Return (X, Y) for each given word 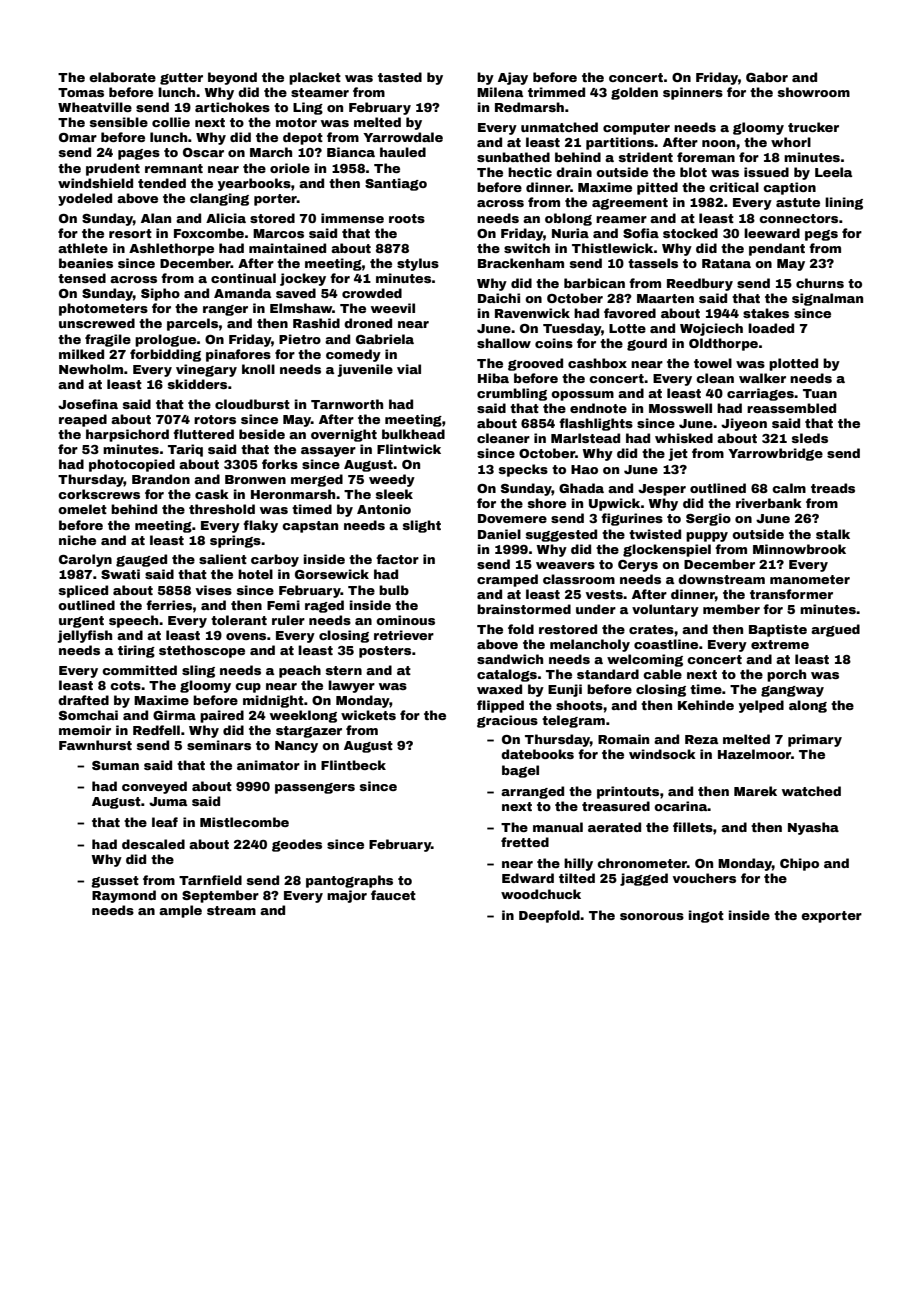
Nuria (570, 233)
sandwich (510, 659)
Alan (156, 218)
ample (180, 911)
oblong (568, 219)
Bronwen (255, 479)
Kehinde (706, 705)
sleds (810, 438)
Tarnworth (347, 404)
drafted (83, 700)
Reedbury (700, 284)
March (271, 152)
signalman (827, 299)
